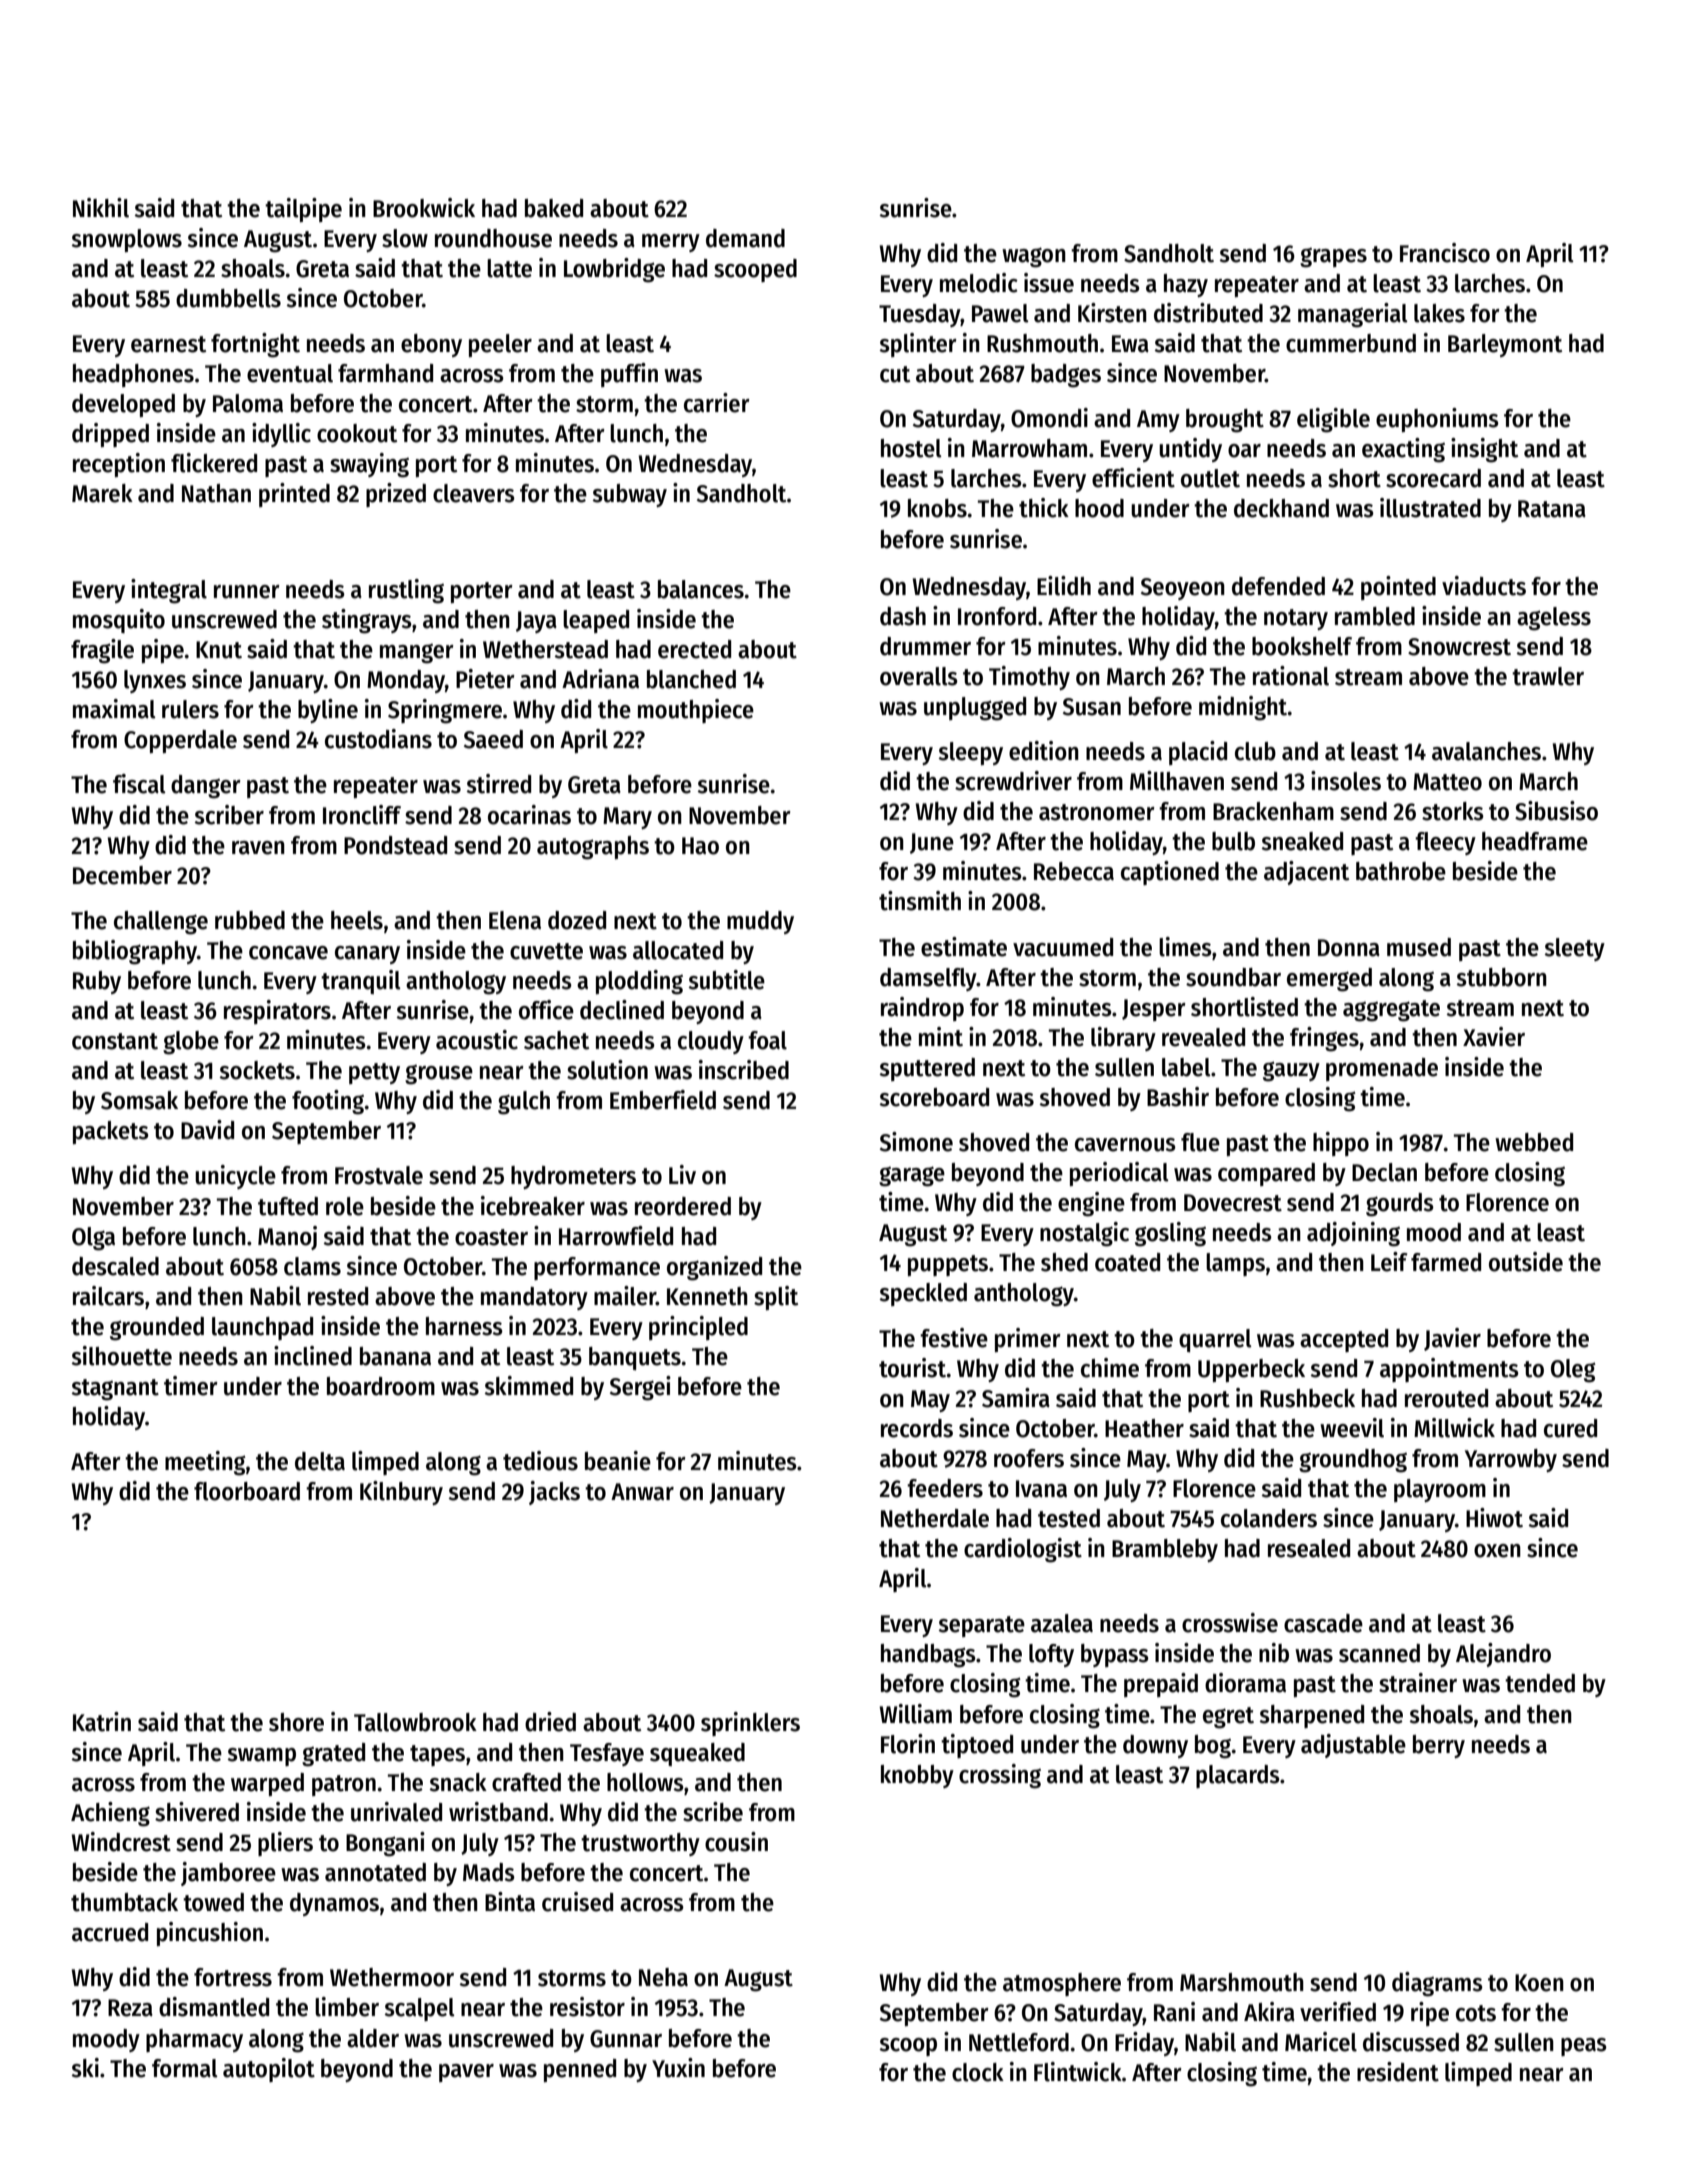 The width and height of the screenshot is (1683, 2178). Describe the element at coordinates (185, 2068) in the screenshot. I see `formal` at that location.
